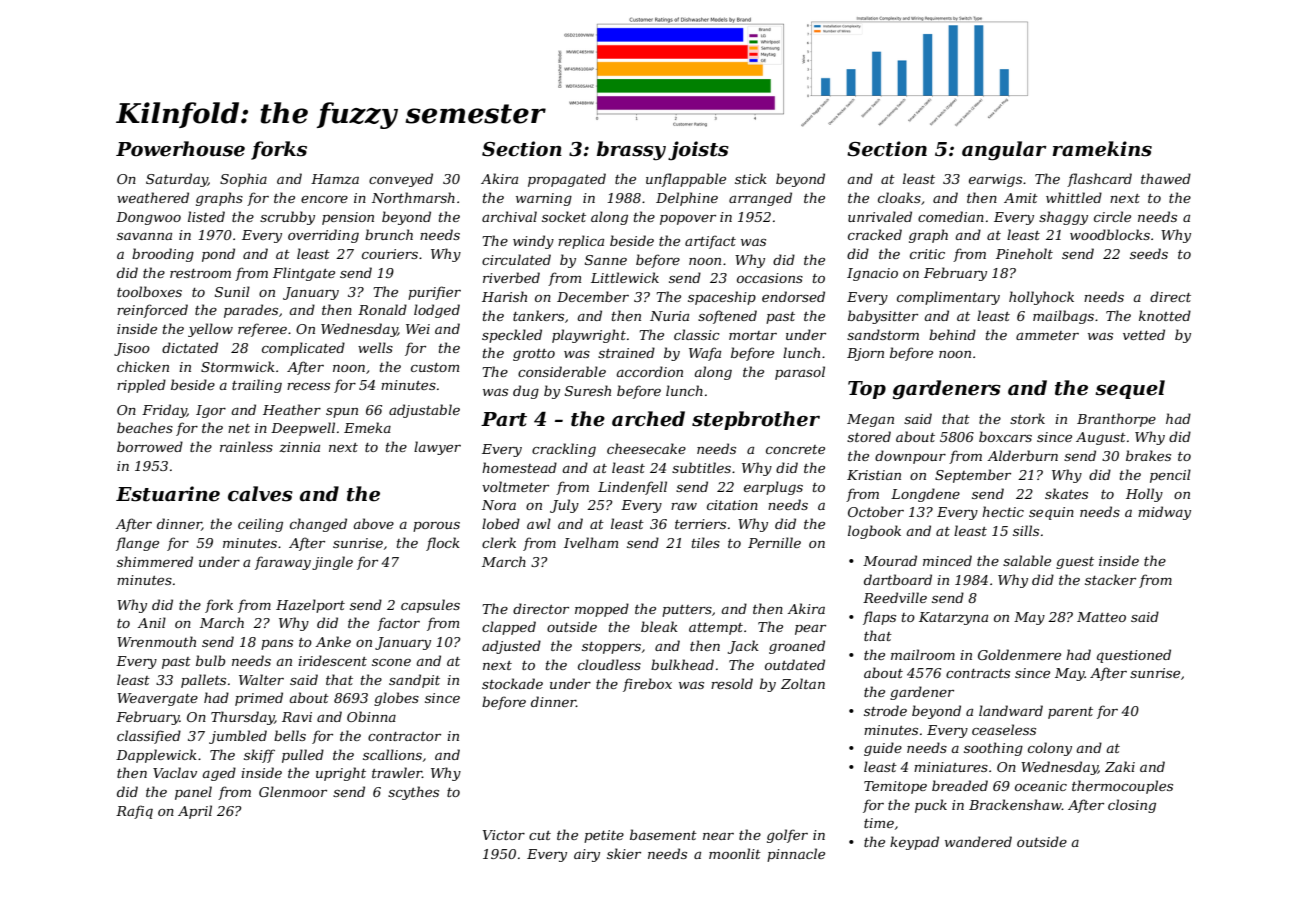  What do you see at coordinates (1004, 151) in the screenshot?
I see `angular` at bounding box center [1004, 151].
